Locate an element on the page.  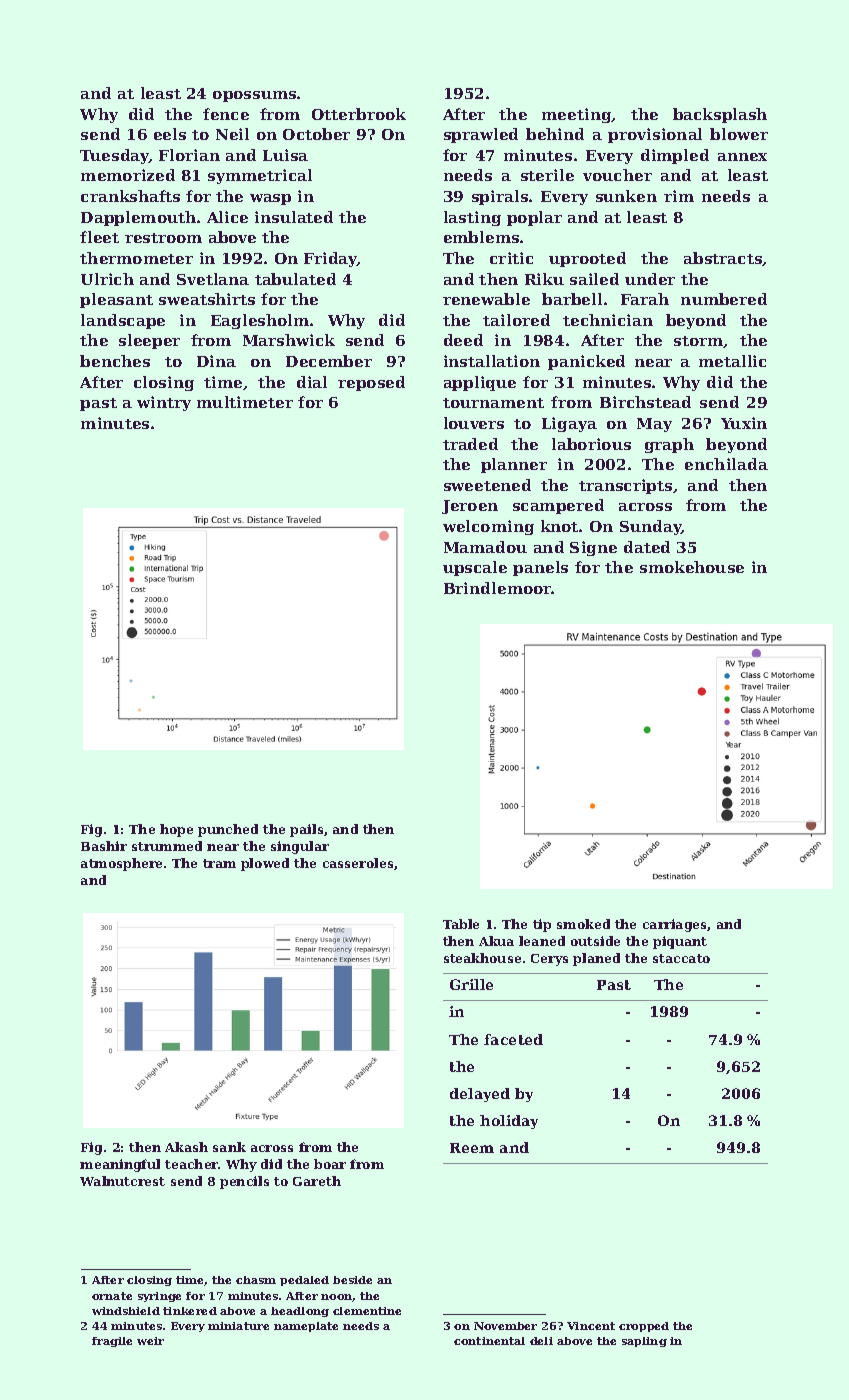
atmosphere is located at coordinates (121, 864).
